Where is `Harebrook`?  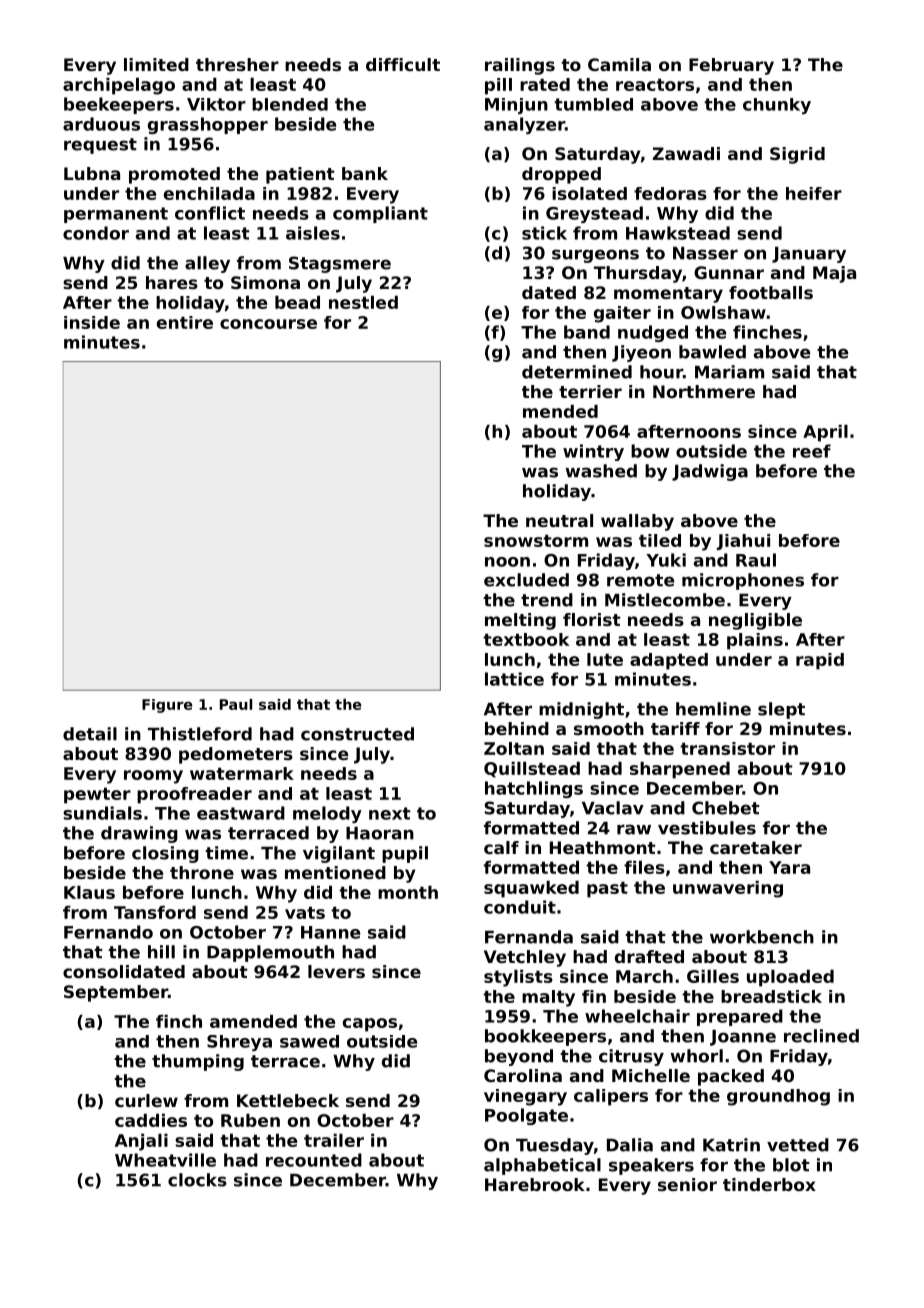
Harebrook is located at coordinates (535, 1184).
